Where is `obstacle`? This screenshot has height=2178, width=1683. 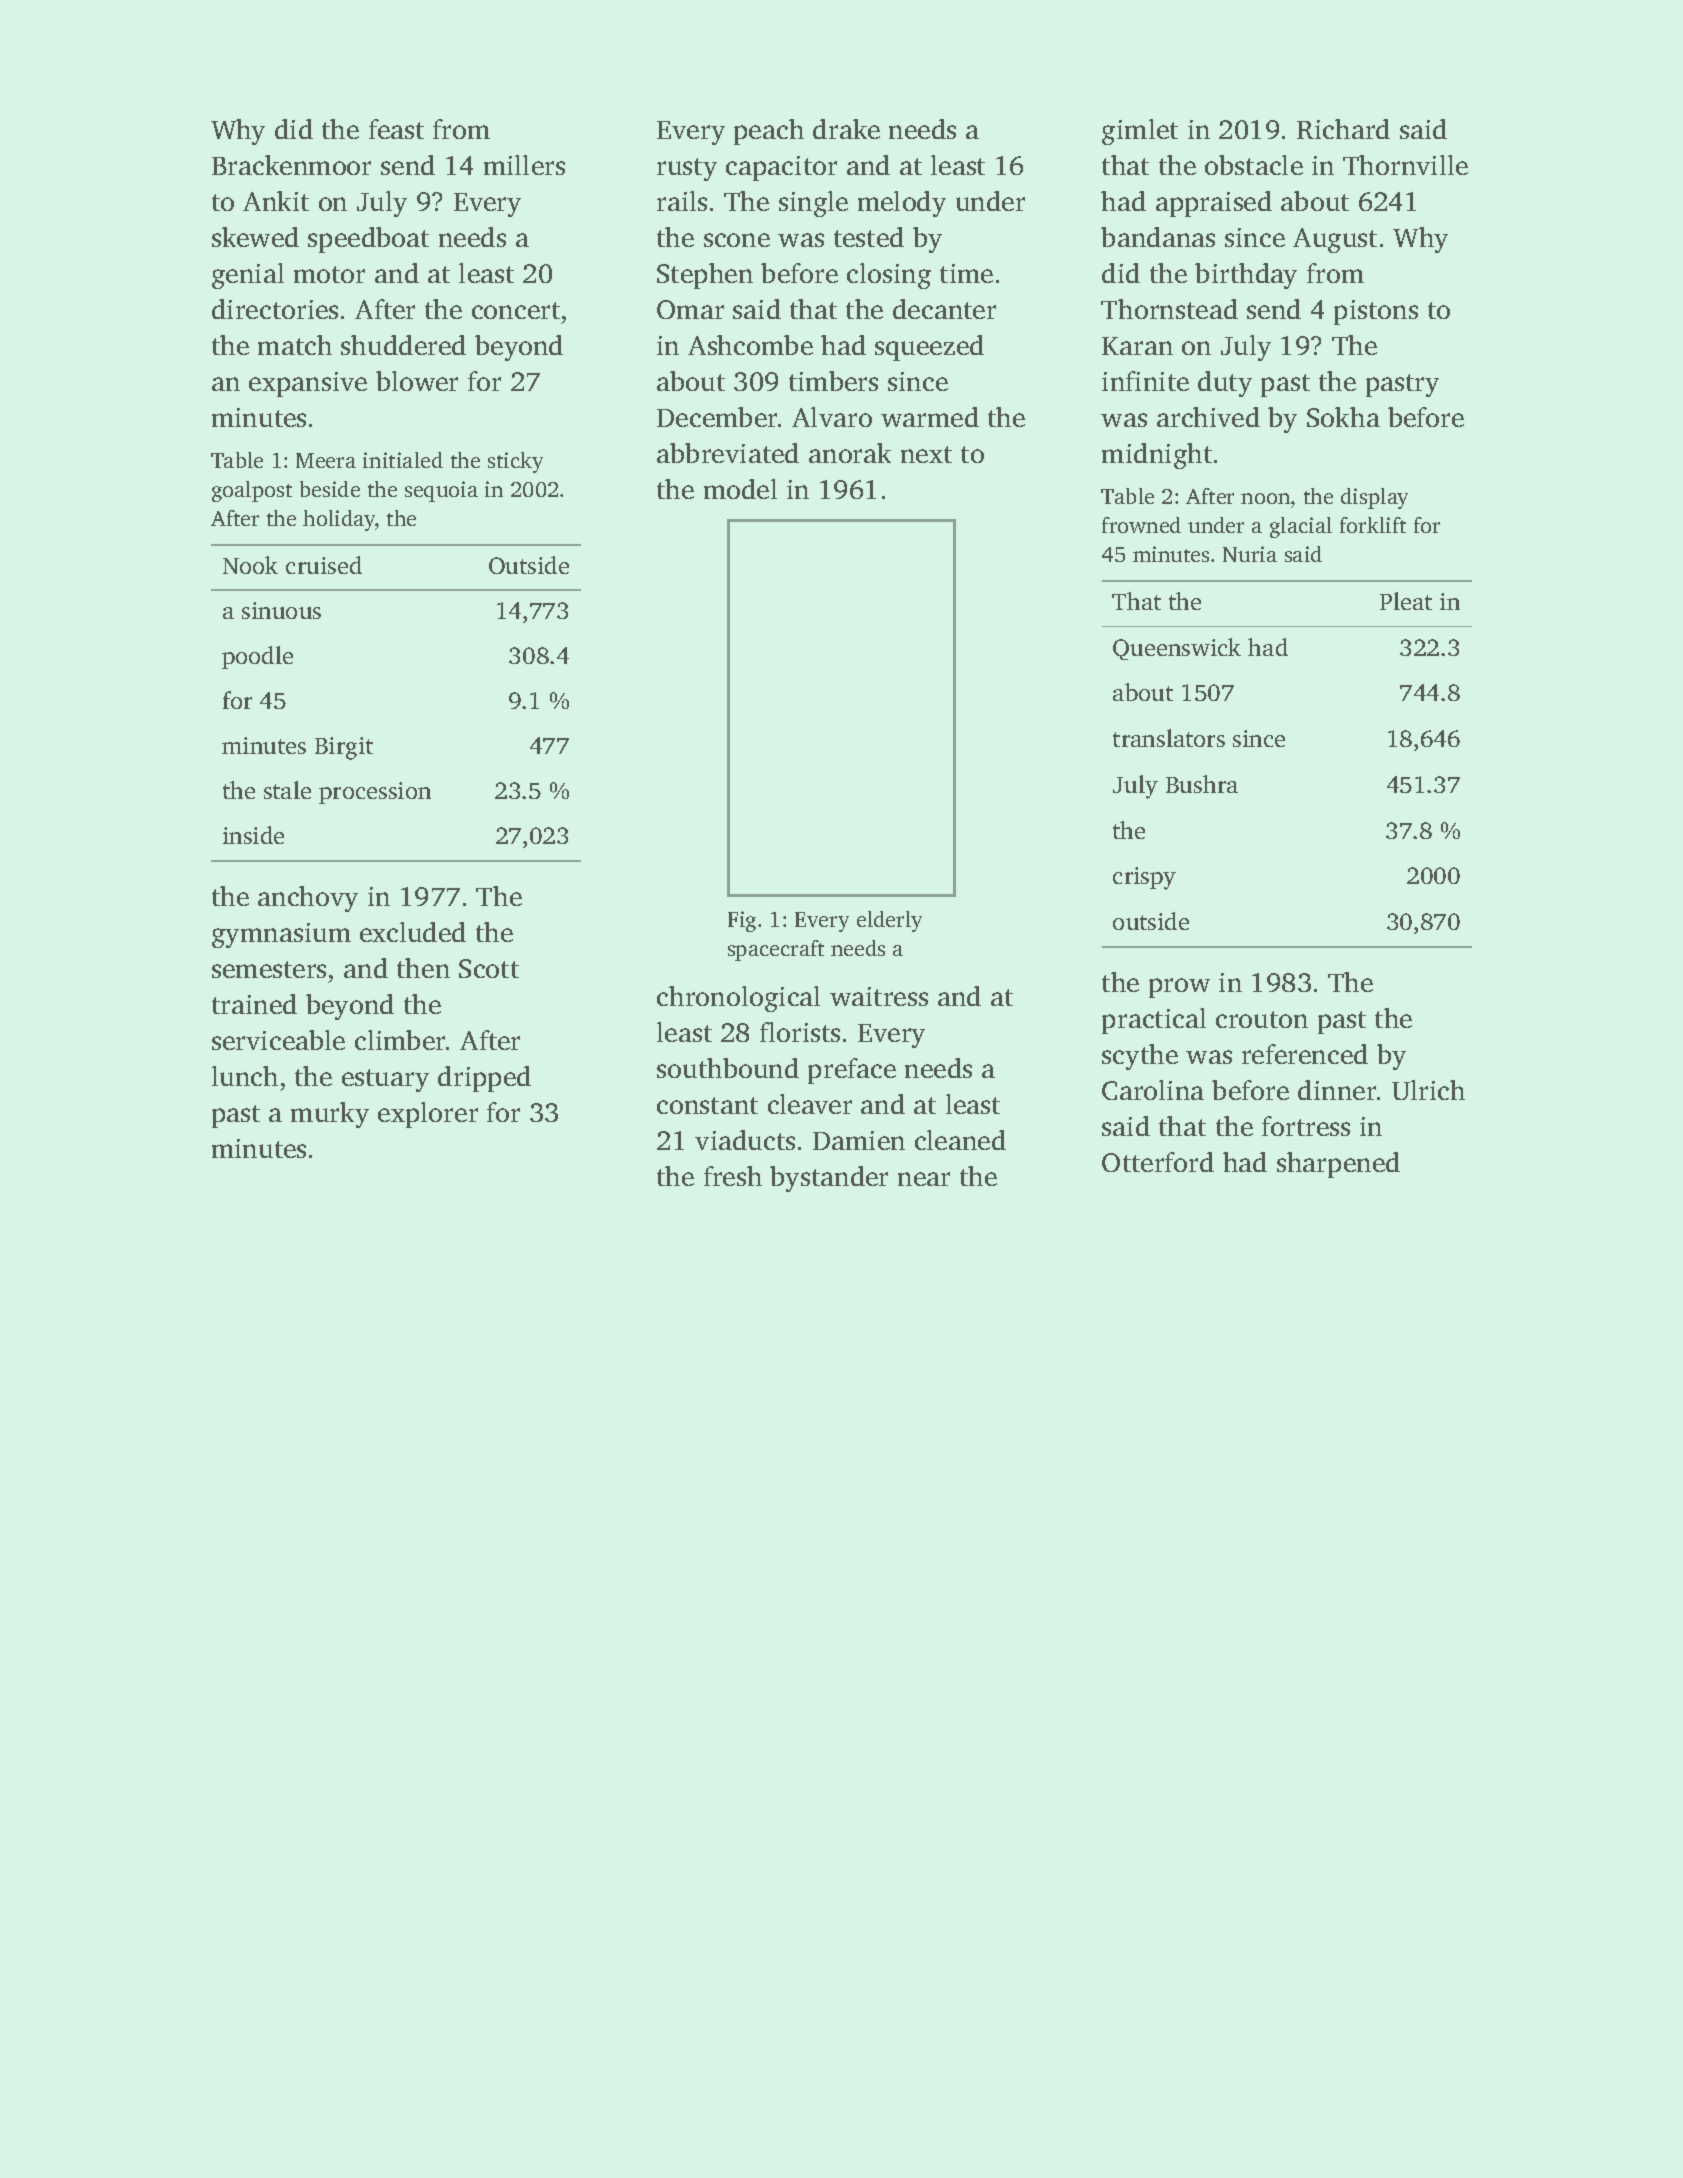
obstacle is located at coordinates (1254, 165).
